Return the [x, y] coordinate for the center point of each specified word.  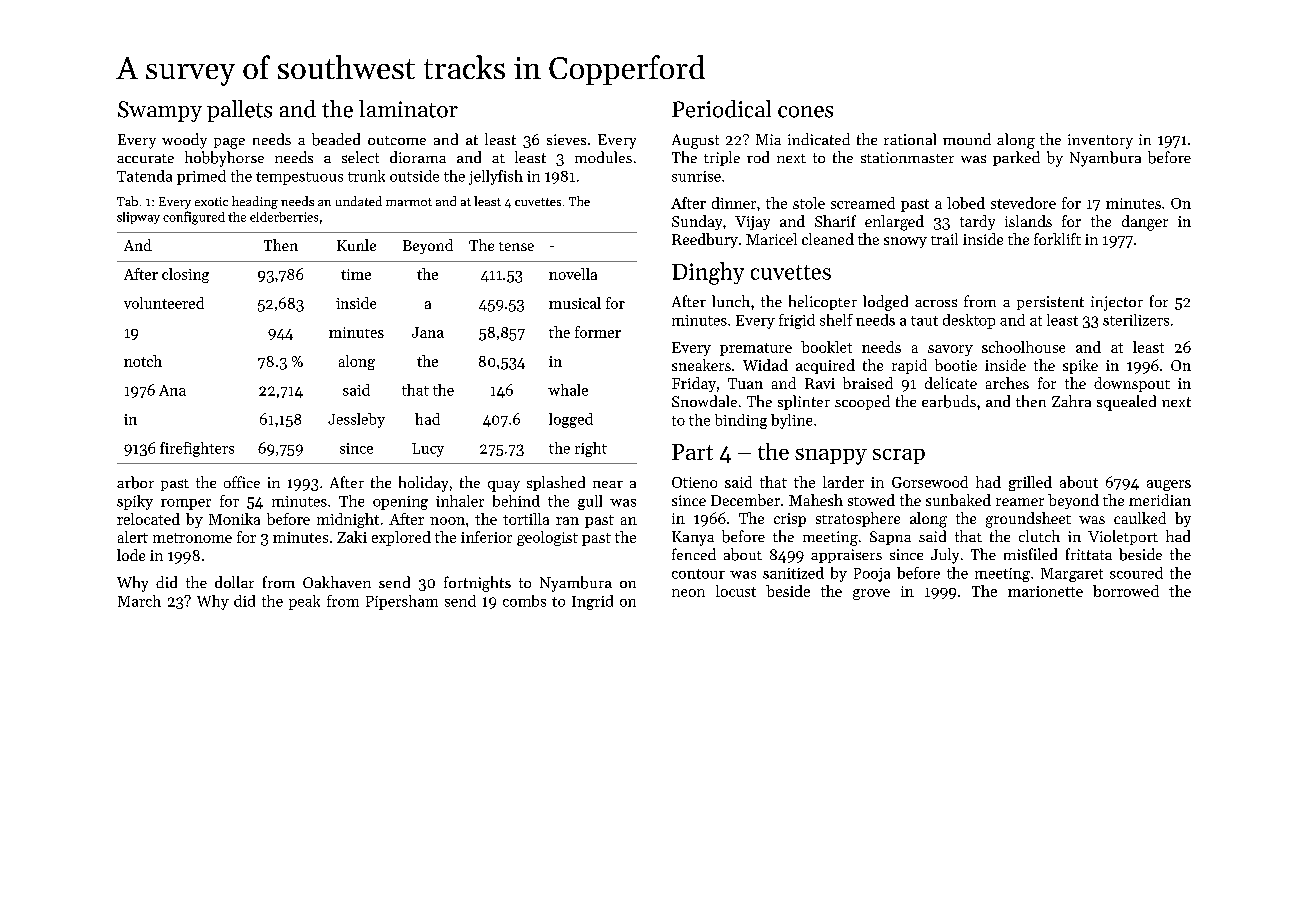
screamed [863, 203]
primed [201, 177]
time [356, 274]
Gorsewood [930, 482]
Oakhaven [337, 582]
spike [1080, 366]
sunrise [696, 176]
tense [516, 246]
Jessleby [356, 420]
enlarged [894, 223]
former [598, 332]
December [745, 500]
